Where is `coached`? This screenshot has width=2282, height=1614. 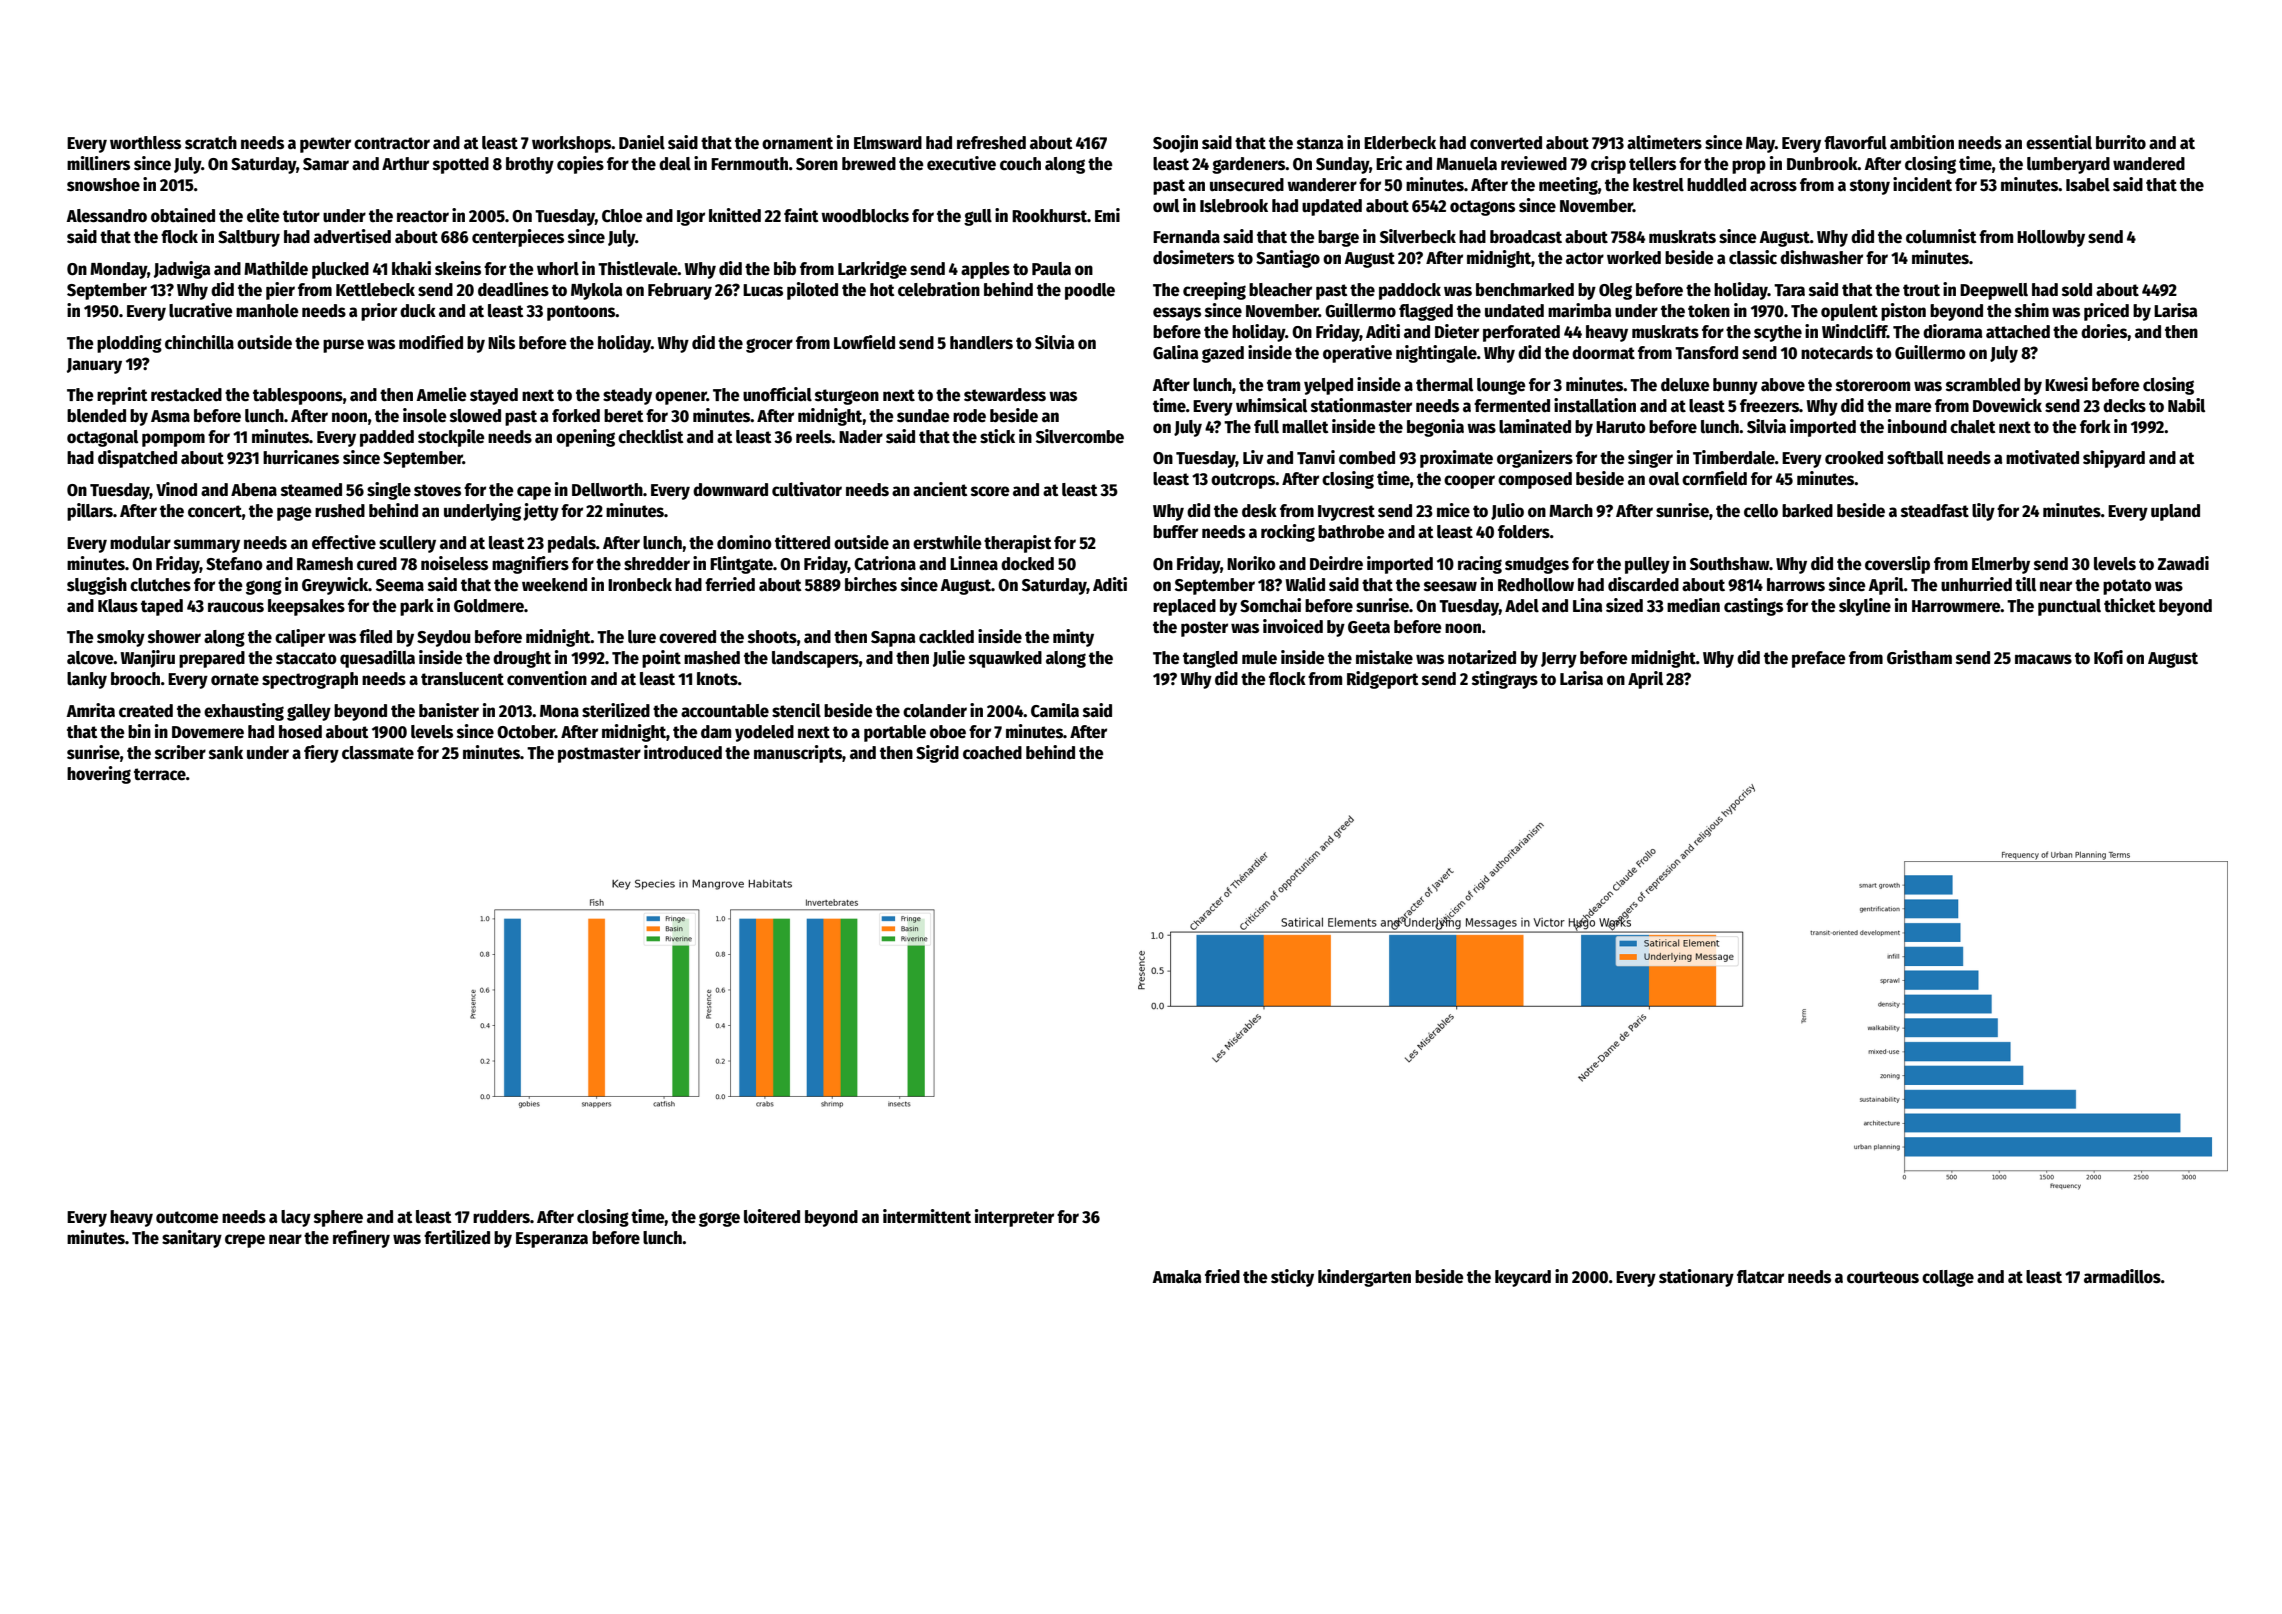 coached is located at coordinates (992, 753).
